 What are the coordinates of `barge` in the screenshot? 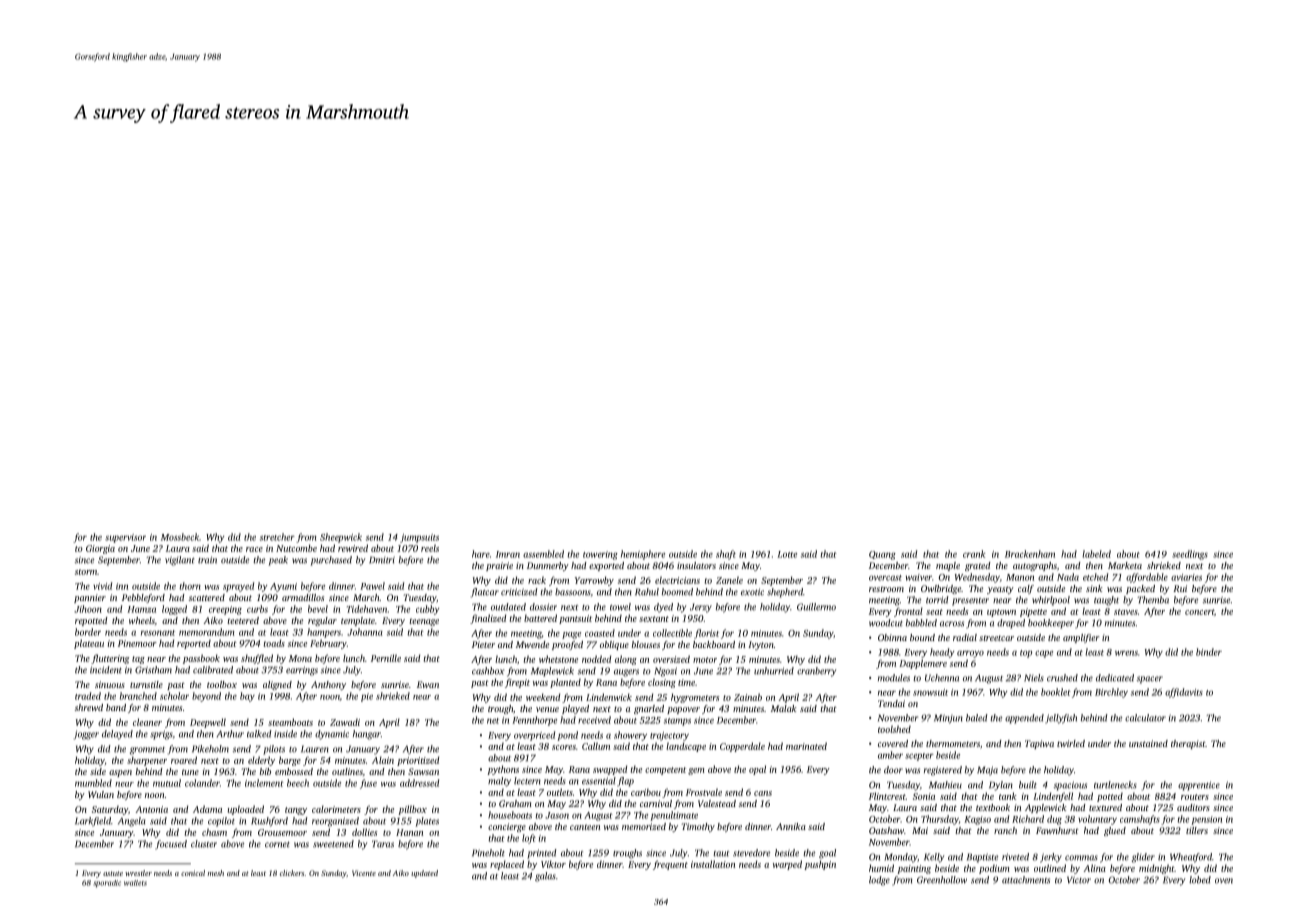 It's located at (290, 761).
